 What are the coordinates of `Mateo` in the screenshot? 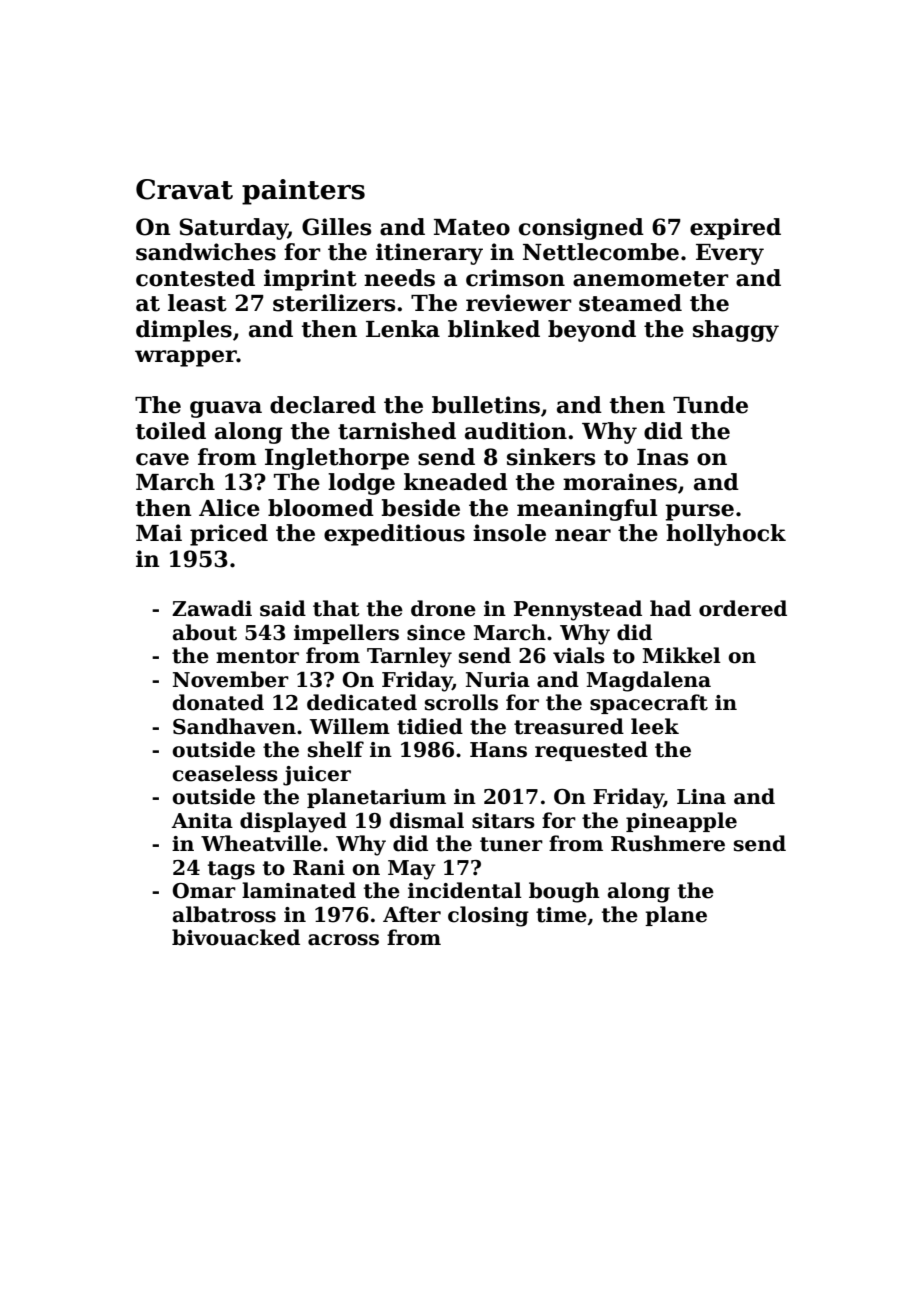 It's located at (472, 227).
